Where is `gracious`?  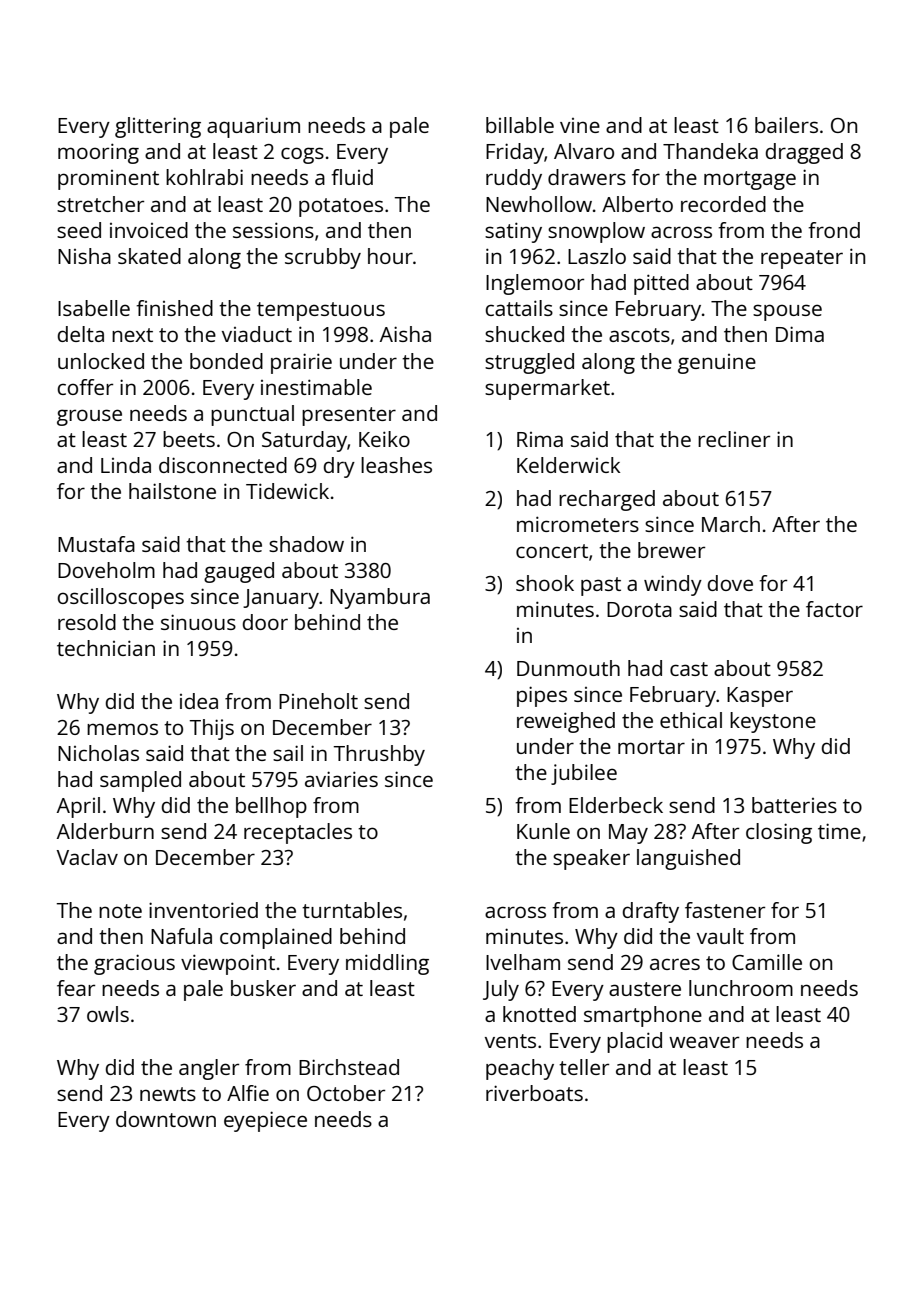
gracious is located at coordinates (134, 964).
